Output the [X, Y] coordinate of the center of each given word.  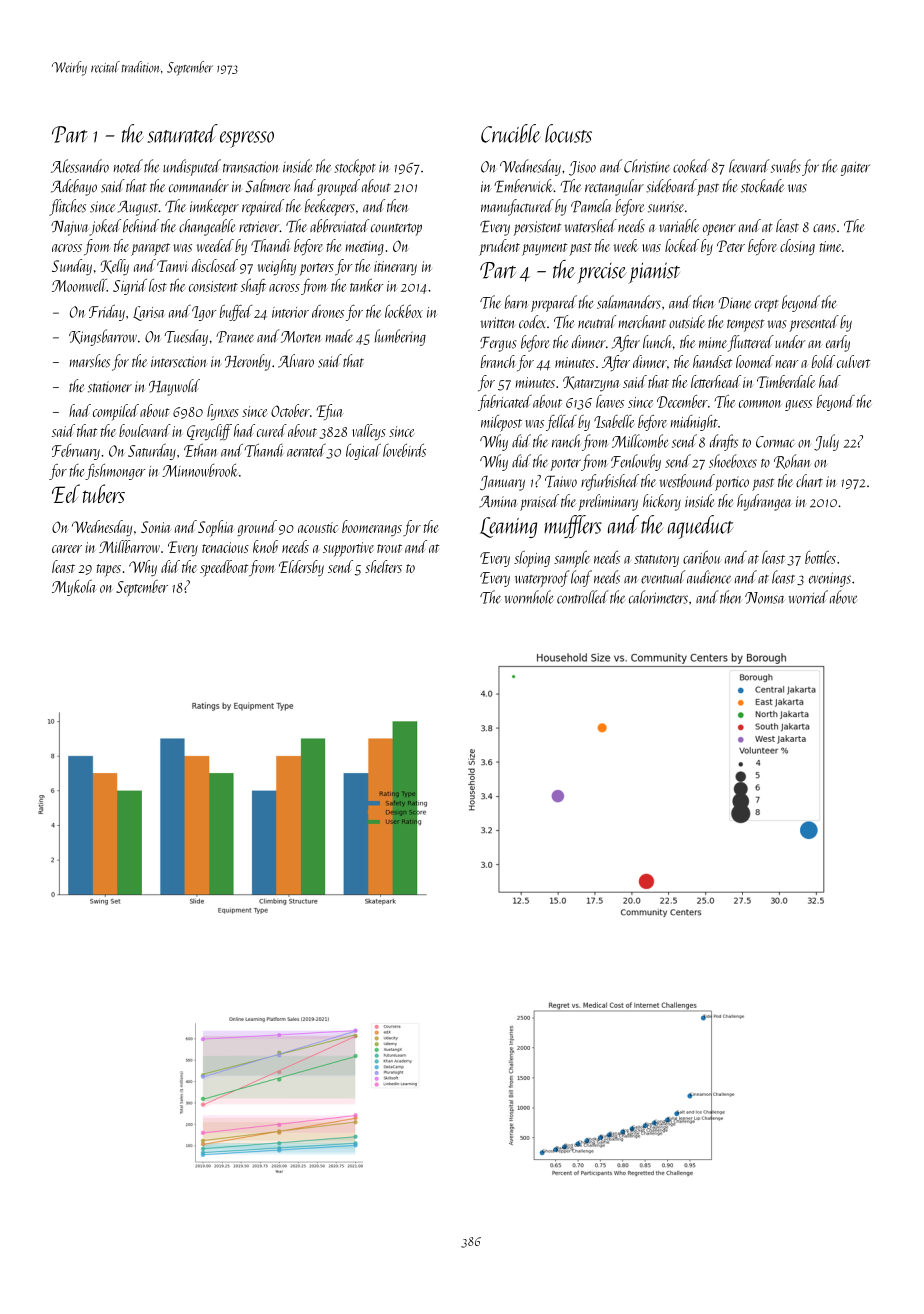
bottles [820, 557]
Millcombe [640, 441]
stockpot [355, 167]
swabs [786, 166]
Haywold [174, 387]
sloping [532, 559]
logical [363, 452]
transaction [250, 167]
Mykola [74, 588]
